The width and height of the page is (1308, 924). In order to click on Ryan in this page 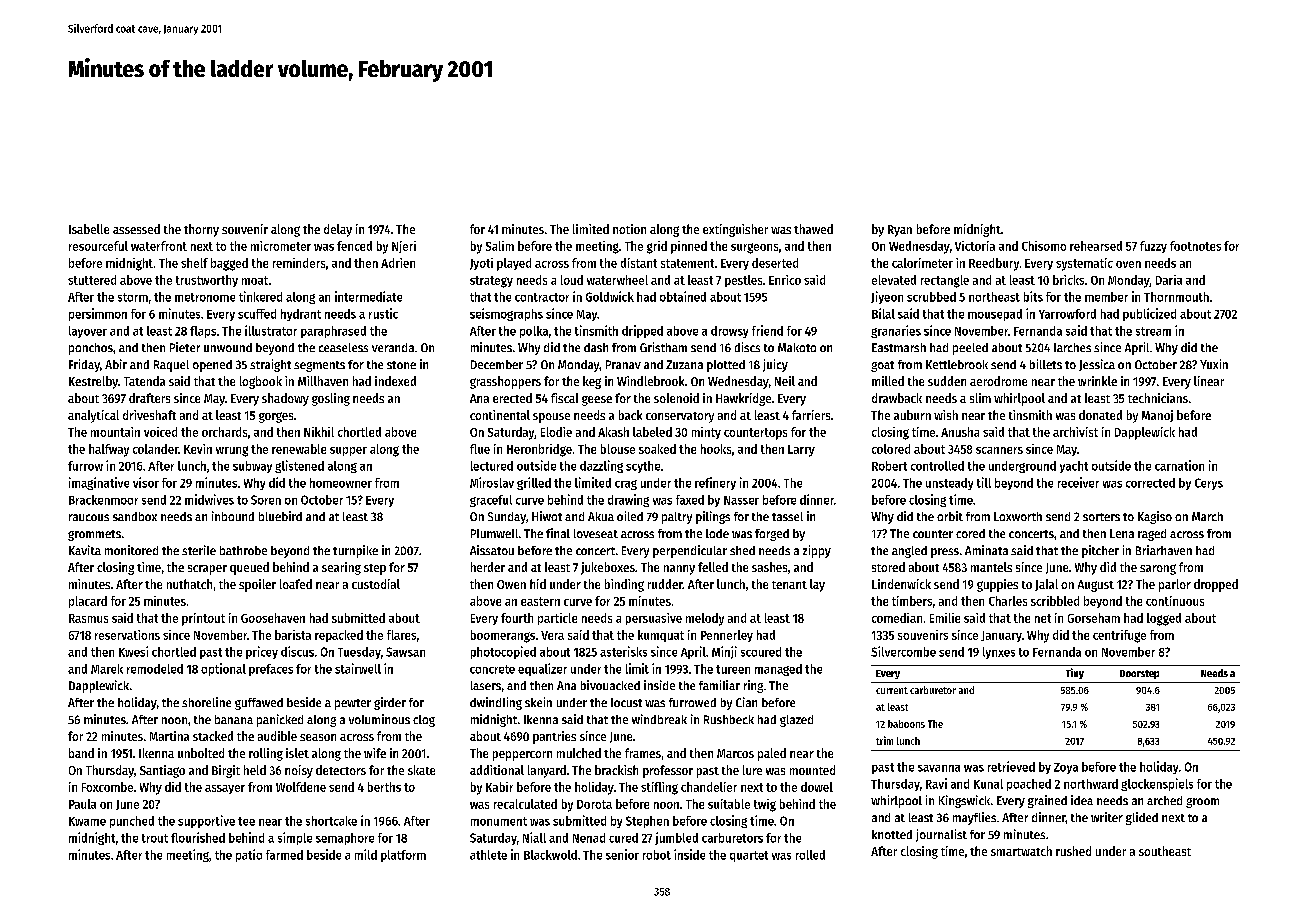, I will do `click(900, 231)`.
